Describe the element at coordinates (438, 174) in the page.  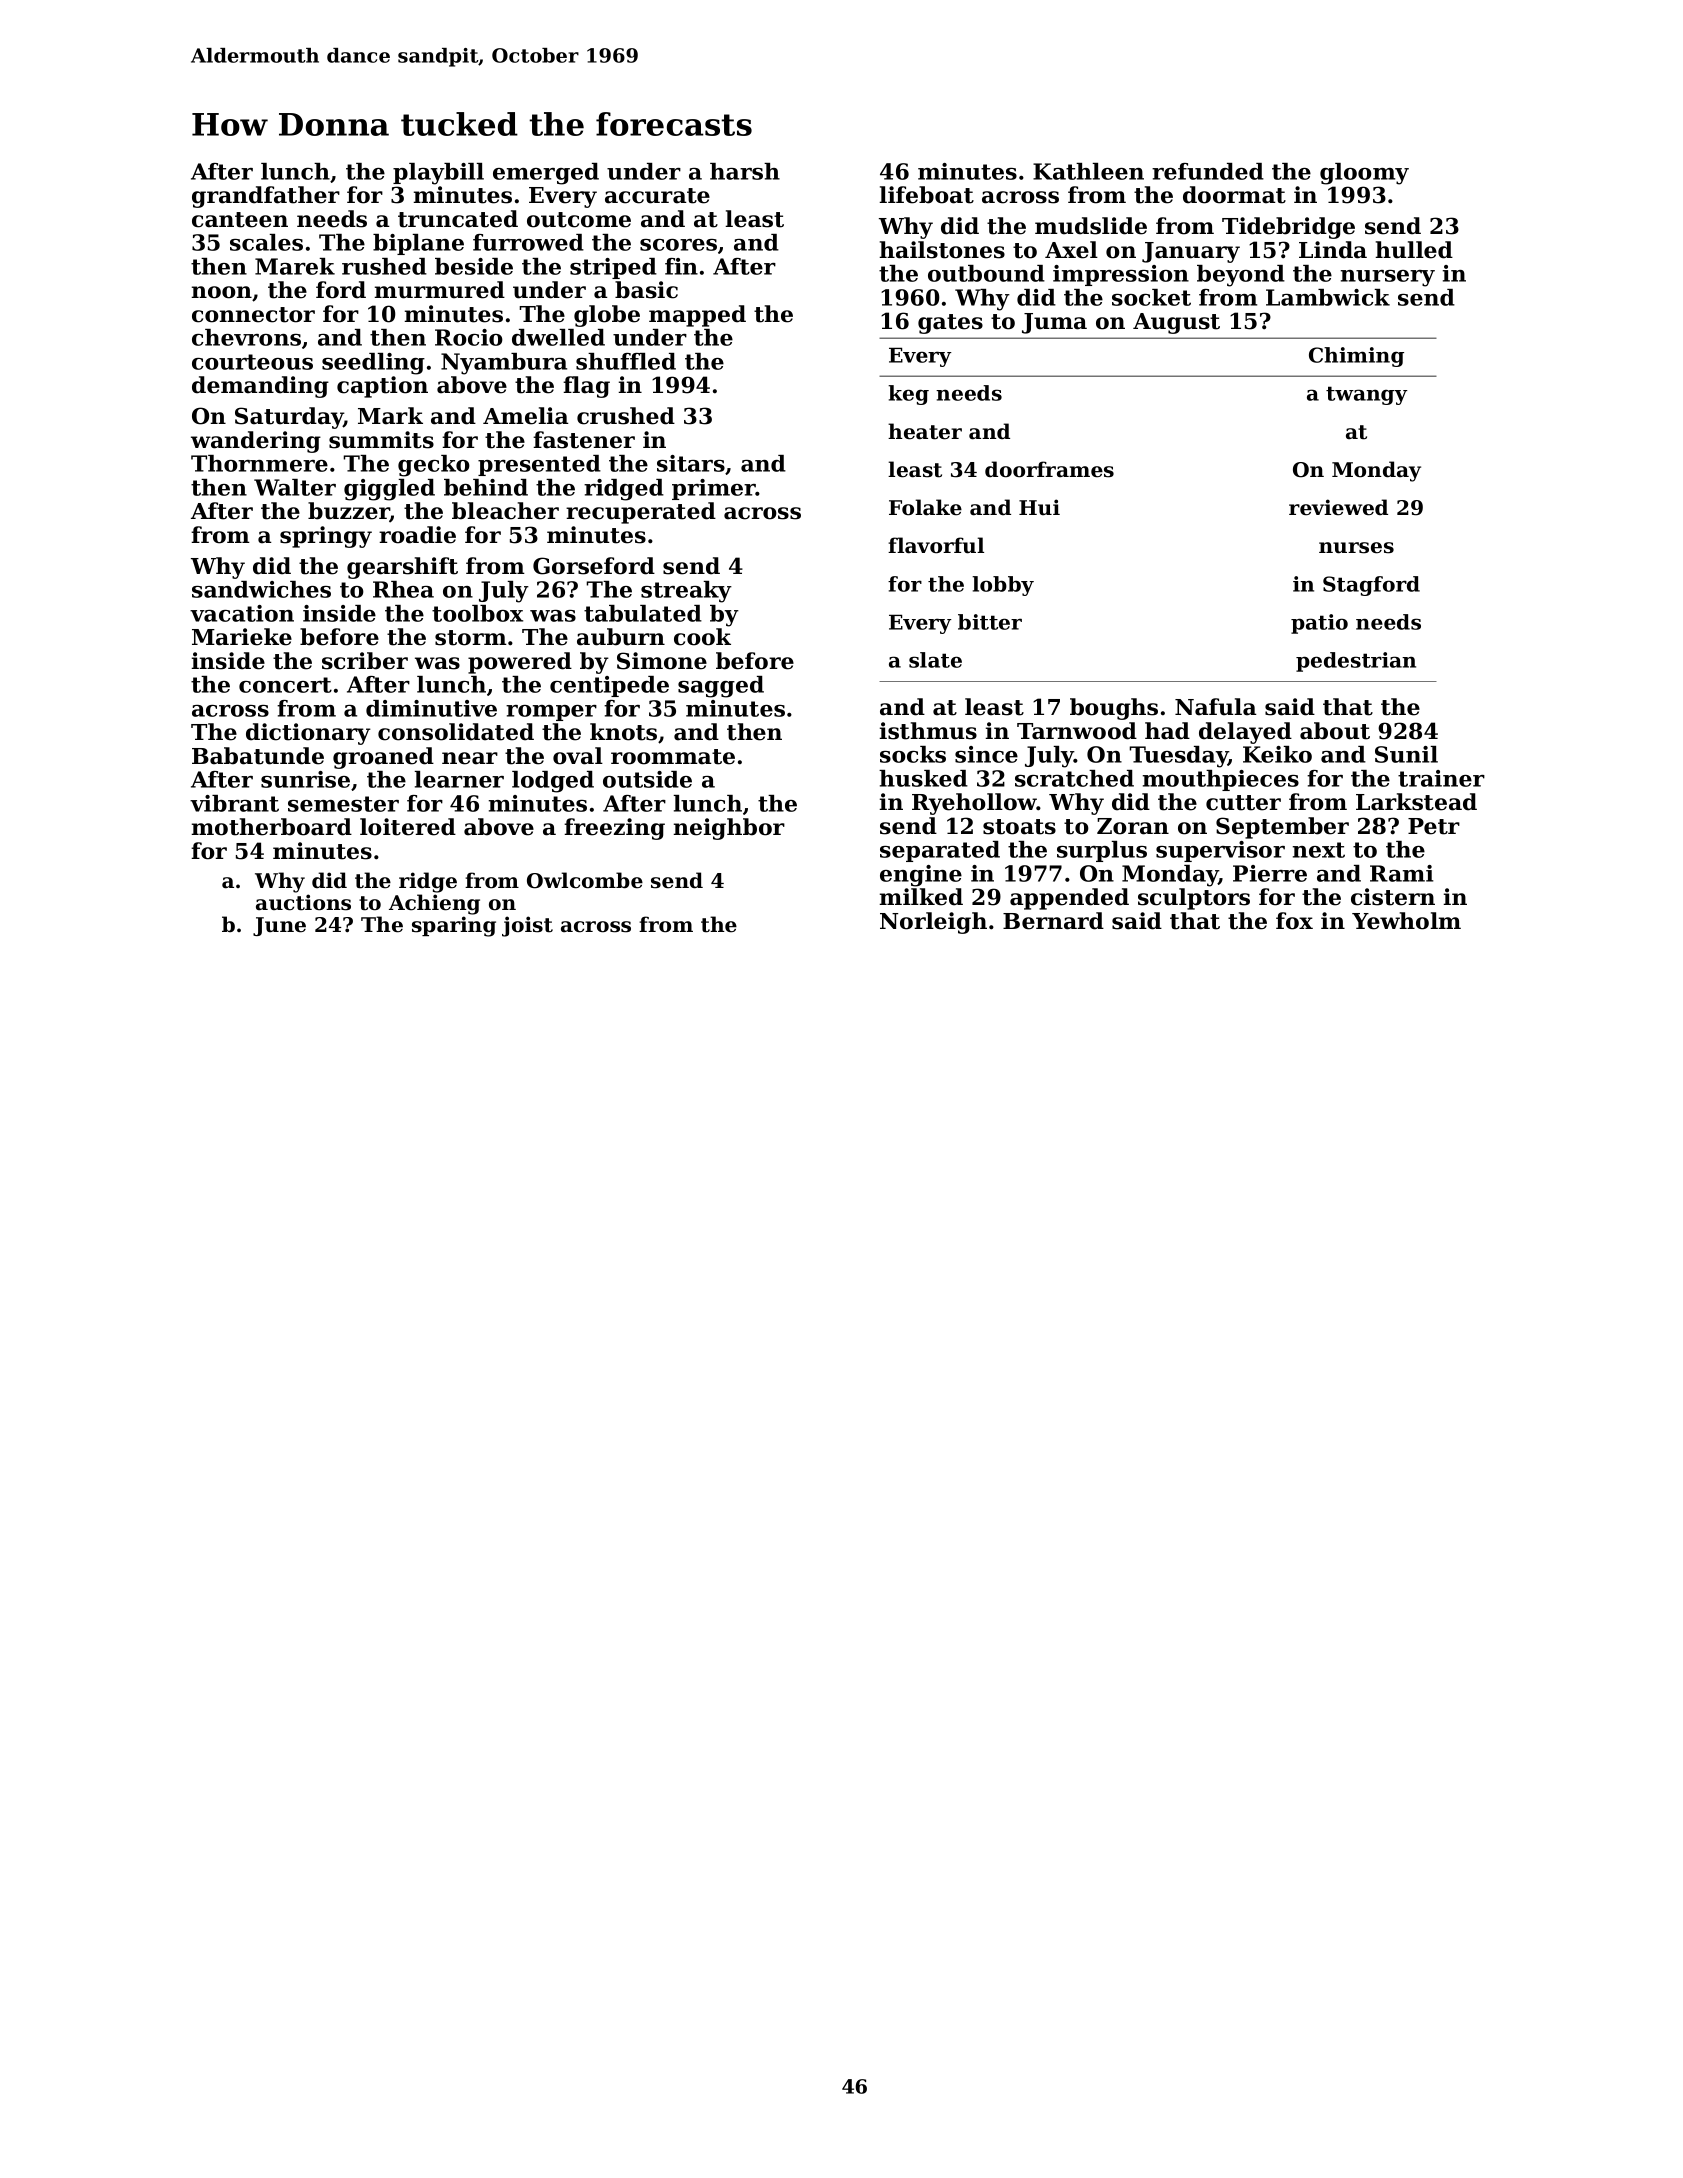
I see `playbill` at that location.
